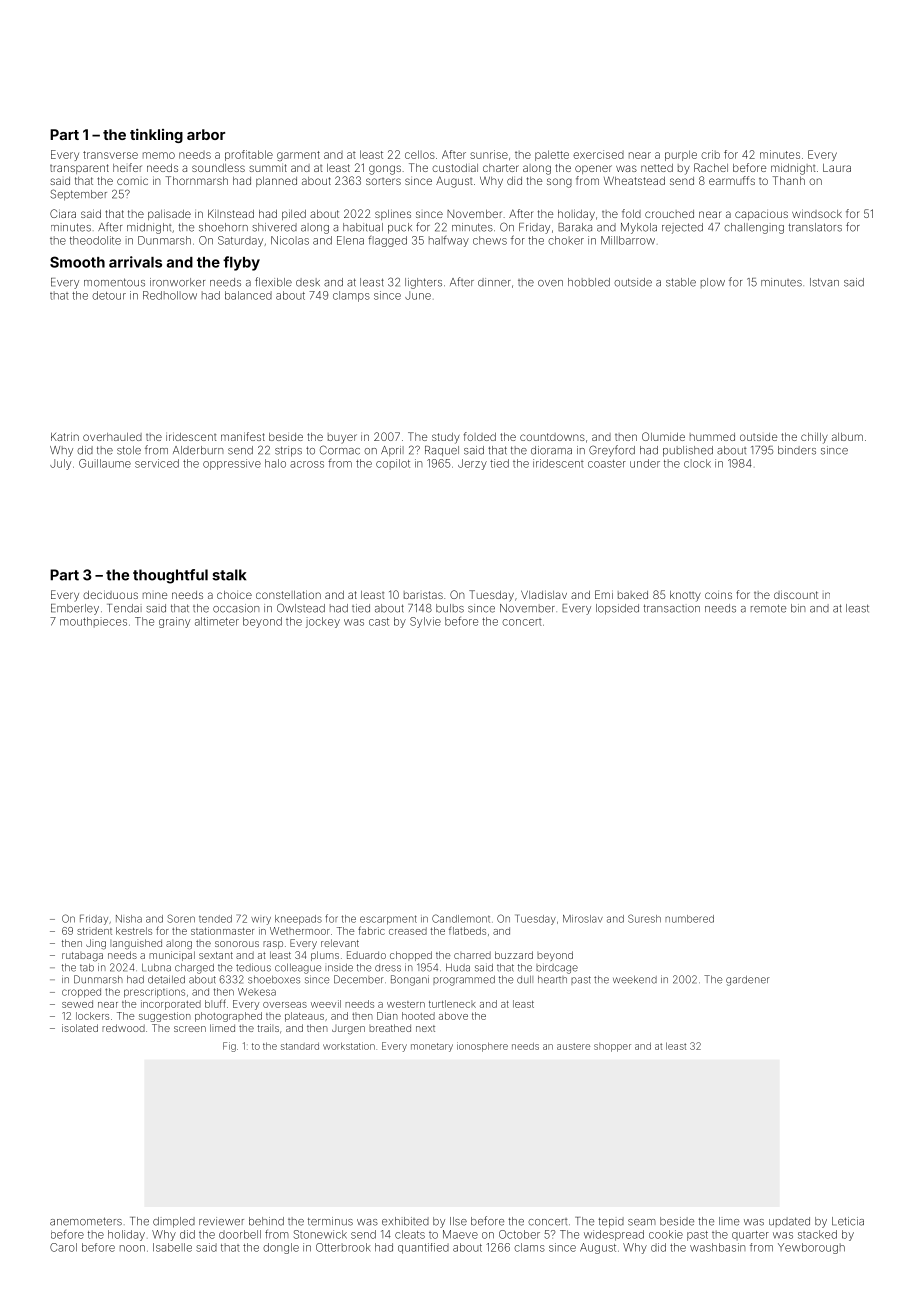 Image resolution: width=924 pixels, height=1314 pixels. I want to click on discount, so click(796, 594).
